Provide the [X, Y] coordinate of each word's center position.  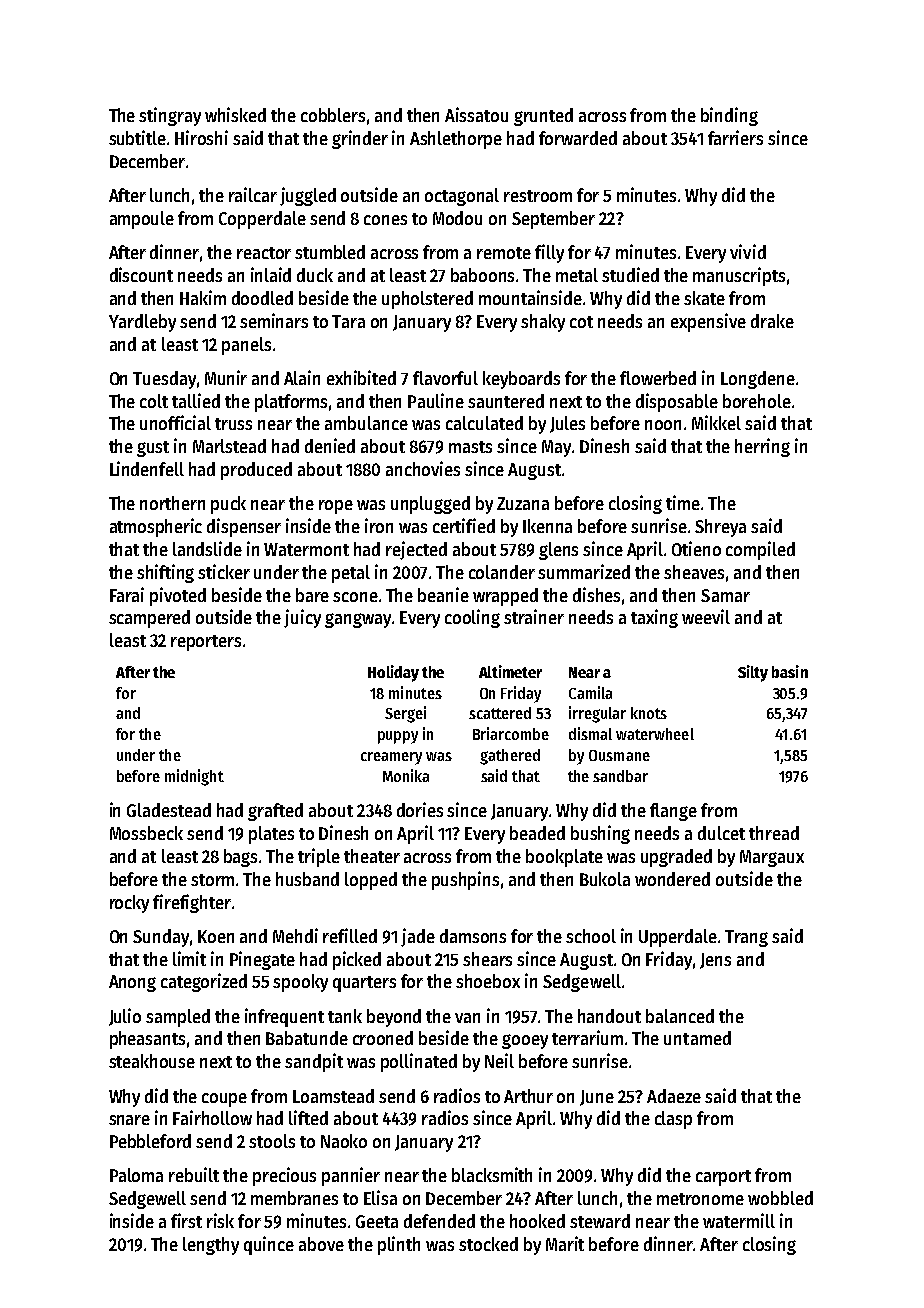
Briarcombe [511, 733]
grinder [360, 139]
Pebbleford [150, 1141]
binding [729, 116]
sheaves [694, 572]
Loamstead [333, 1096]
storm [212, 880]
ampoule [142, 220]
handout [609, 1016]
